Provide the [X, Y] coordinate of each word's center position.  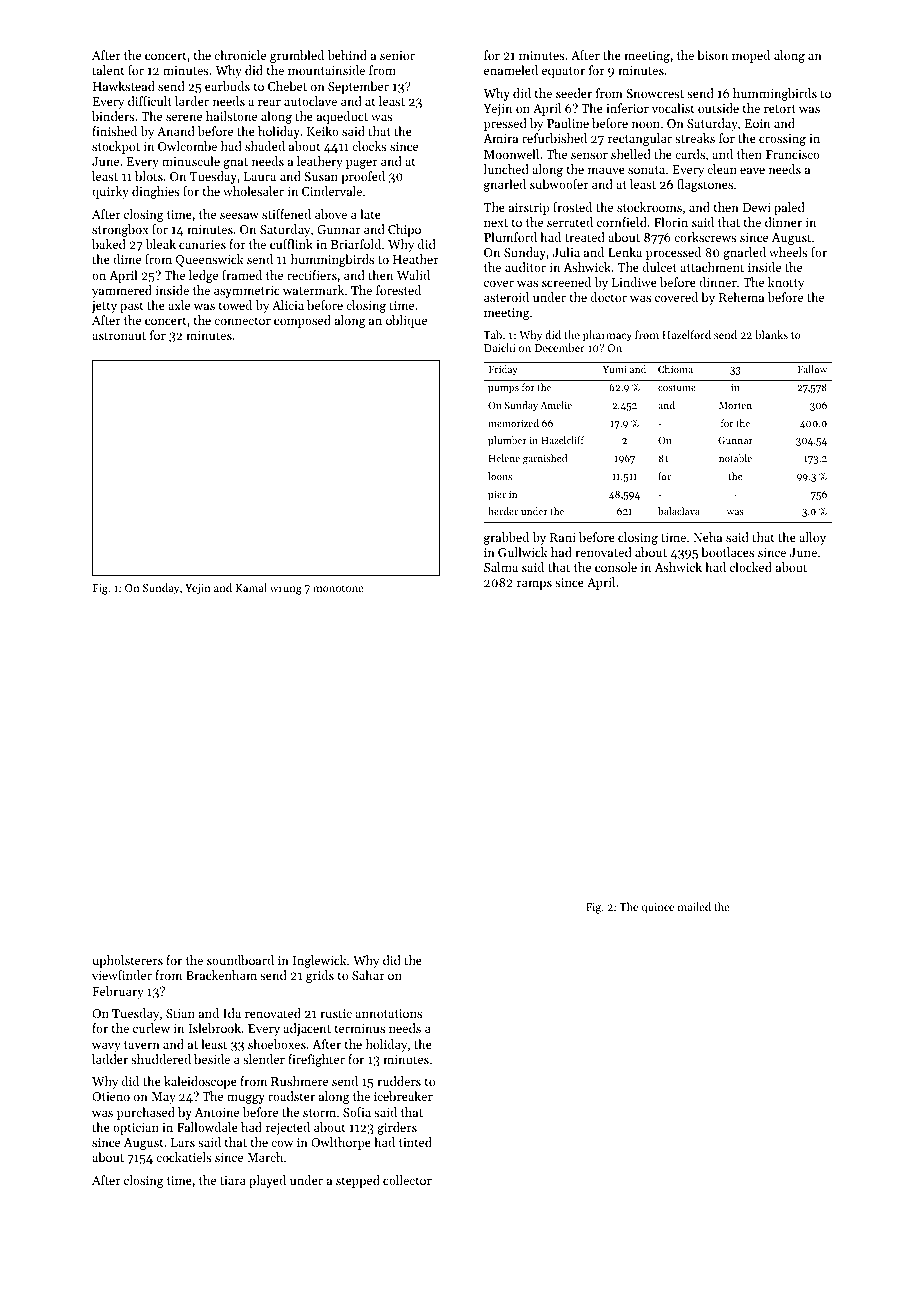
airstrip [529, 209]
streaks [695, 138]
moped [751, 56]
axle [179, 305]
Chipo [404, 230]
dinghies [156, 192]
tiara [233, 1180]
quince [658, 908]
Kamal [251, 587]
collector [407, 1180]
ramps [534, 585]
